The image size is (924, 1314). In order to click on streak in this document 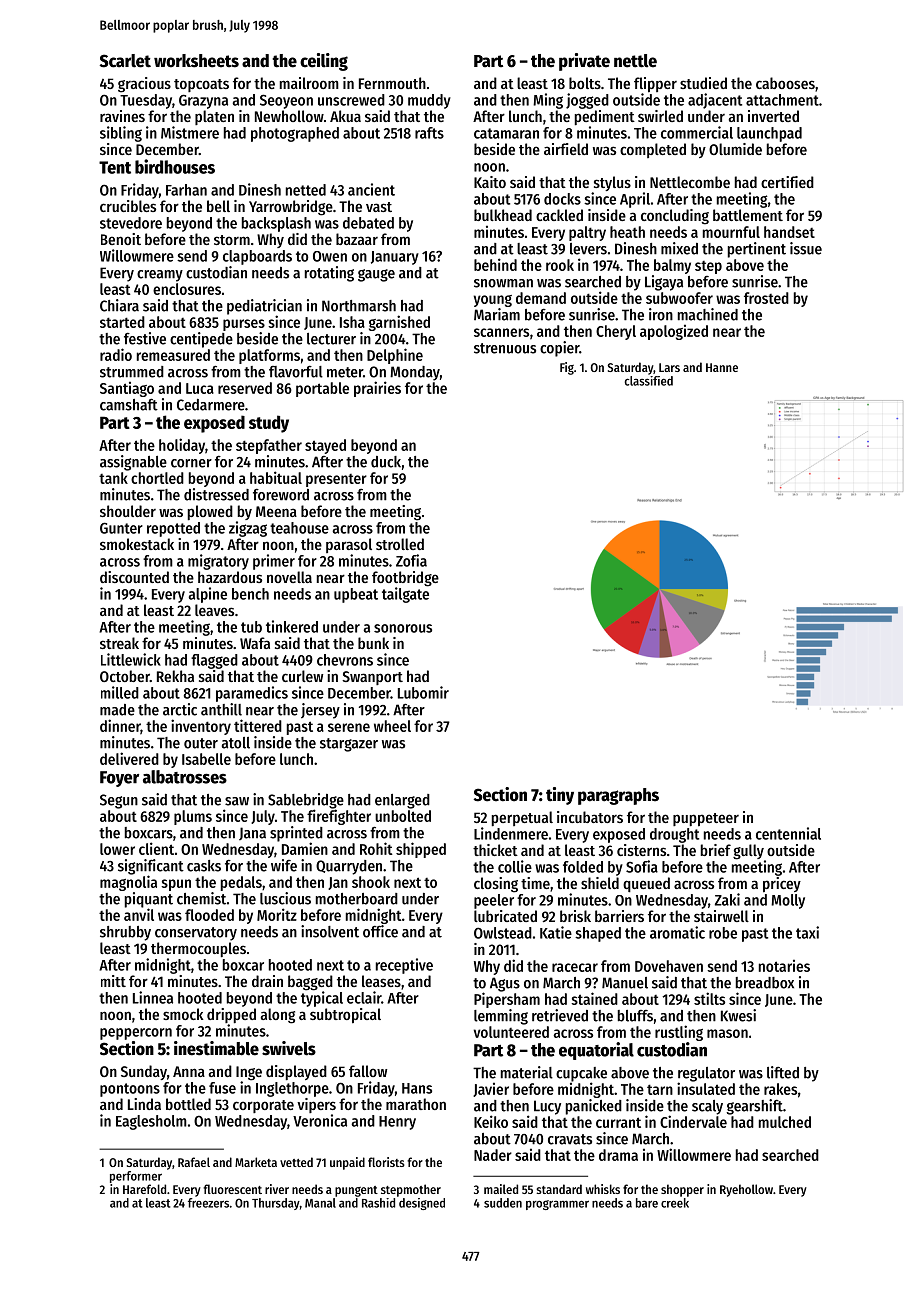, I will do `click(119, 643)`.
